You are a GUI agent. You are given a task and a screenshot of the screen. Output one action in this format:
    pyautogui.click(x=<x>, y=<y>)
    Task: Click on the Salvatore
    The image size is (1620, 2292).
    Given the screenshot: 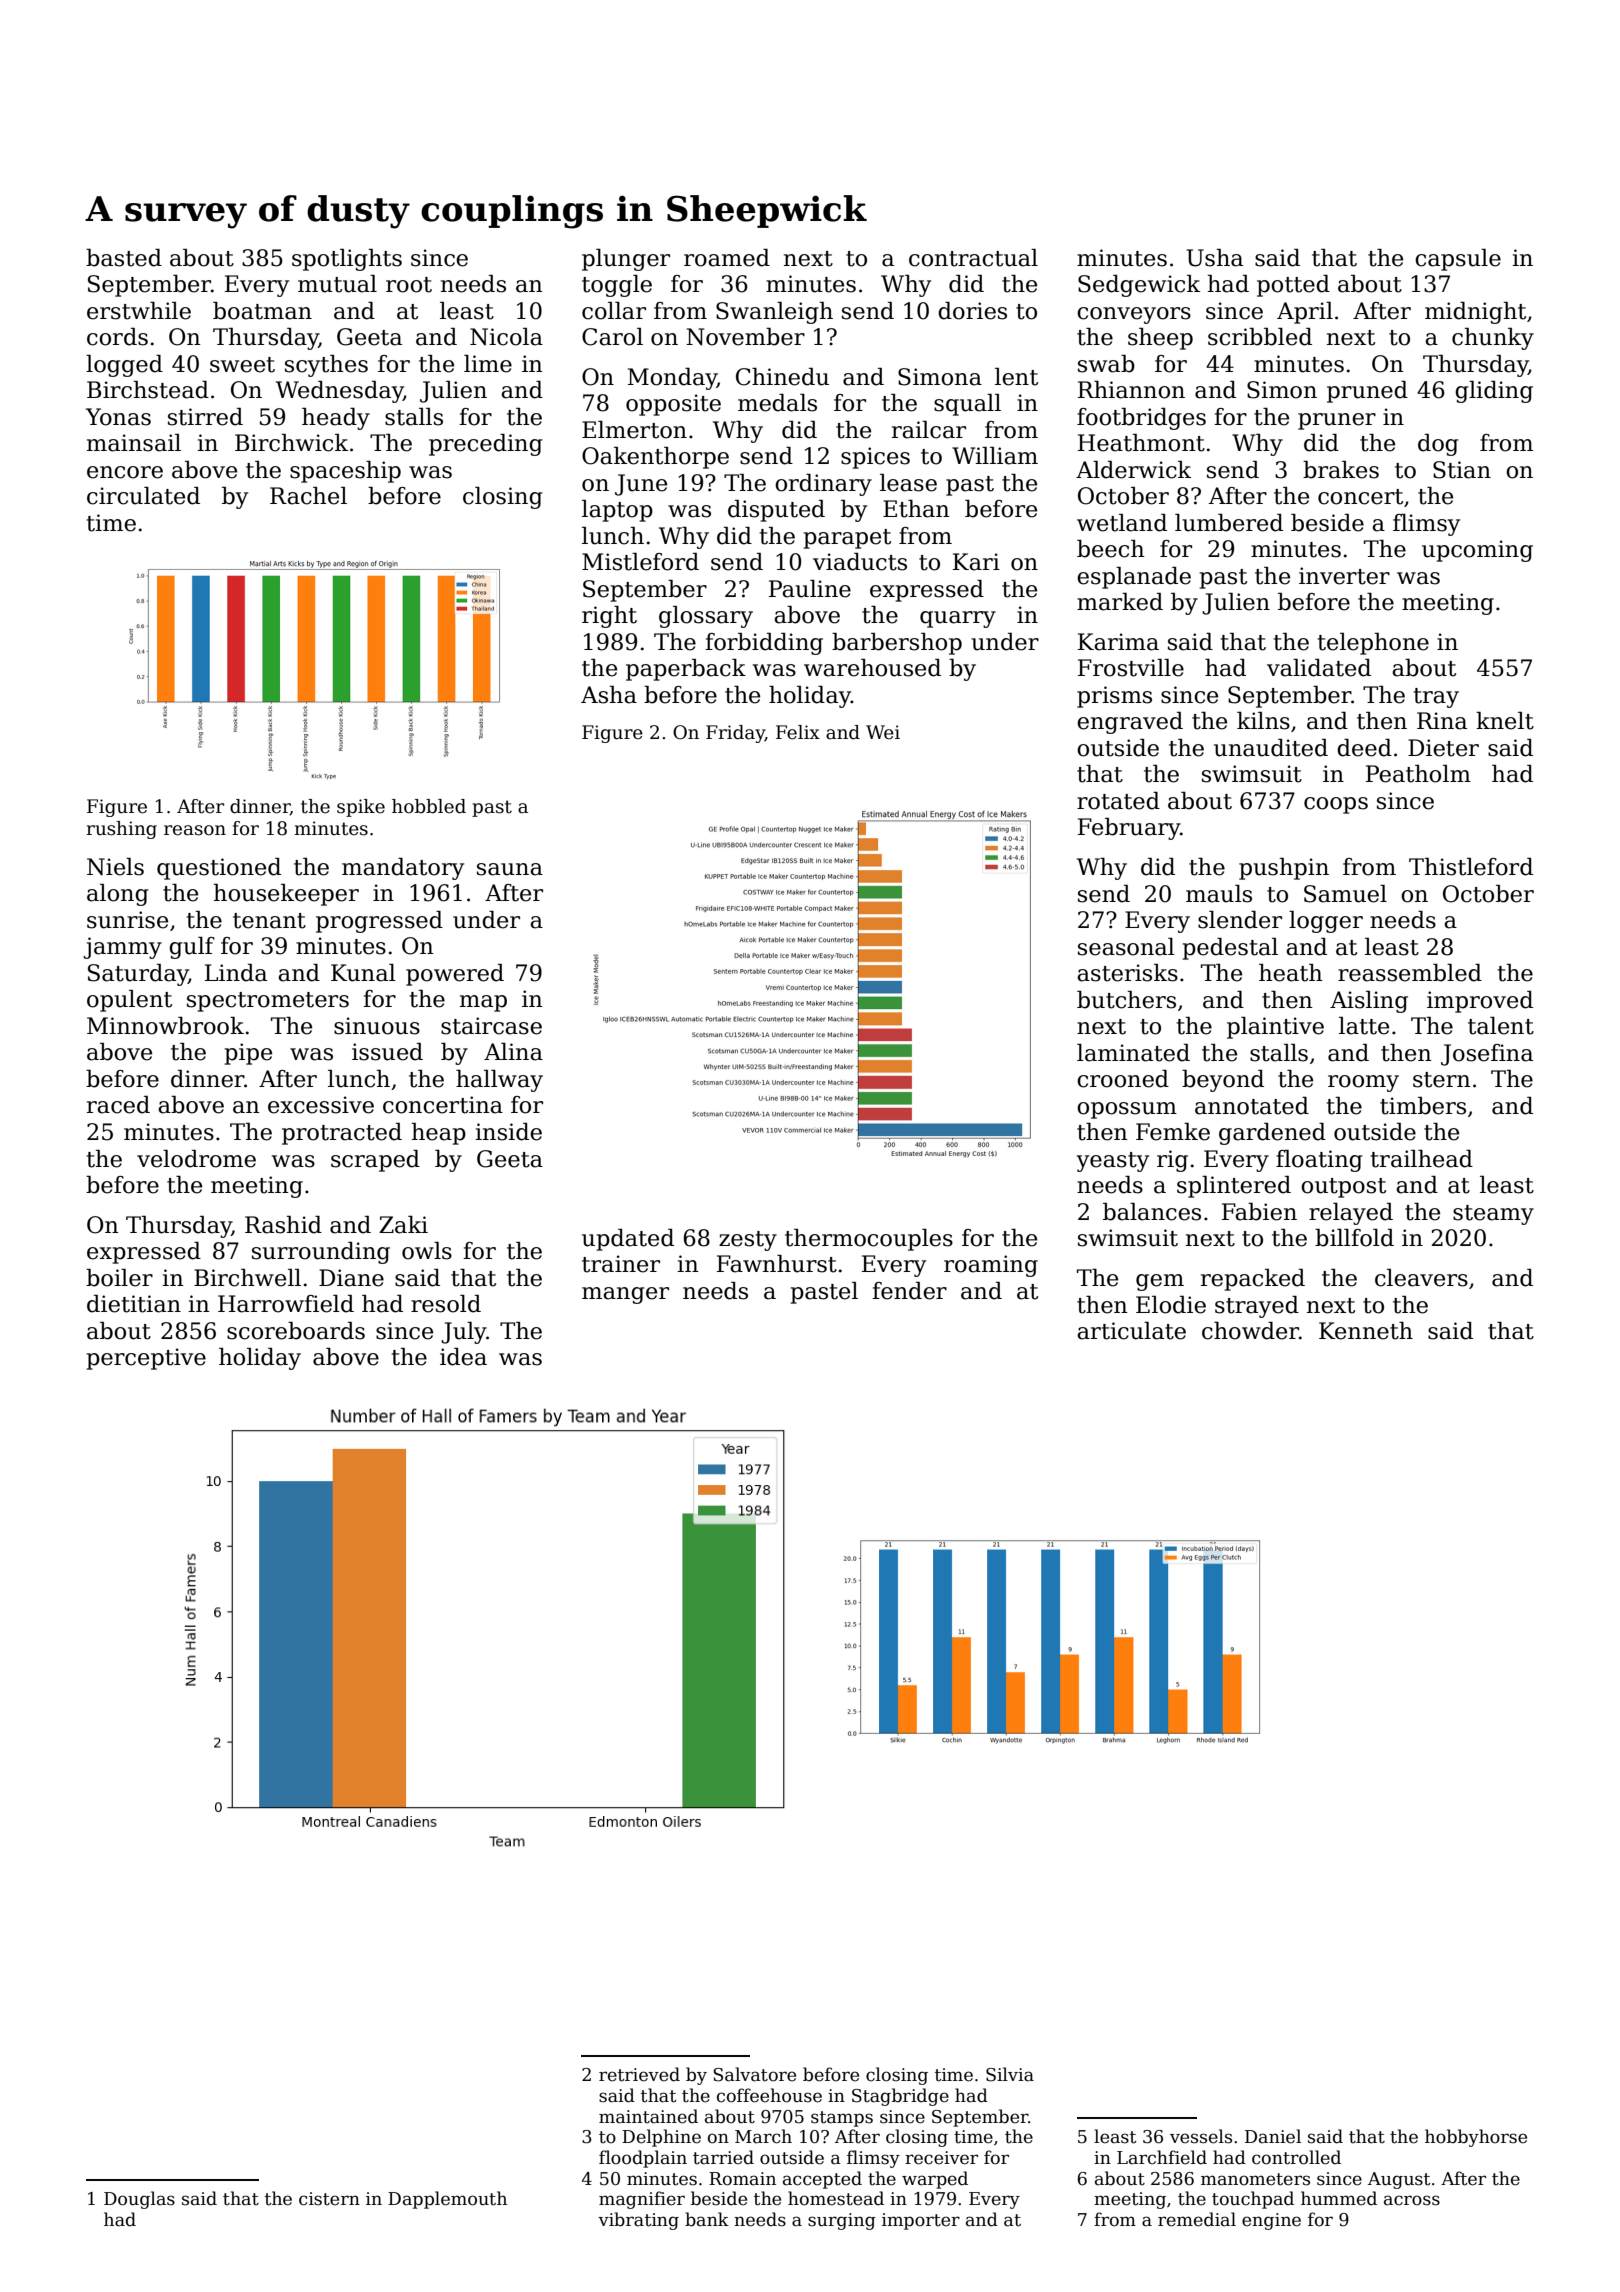 What is the action you would take?
    pyautogui.click(x=754, y=2074)
